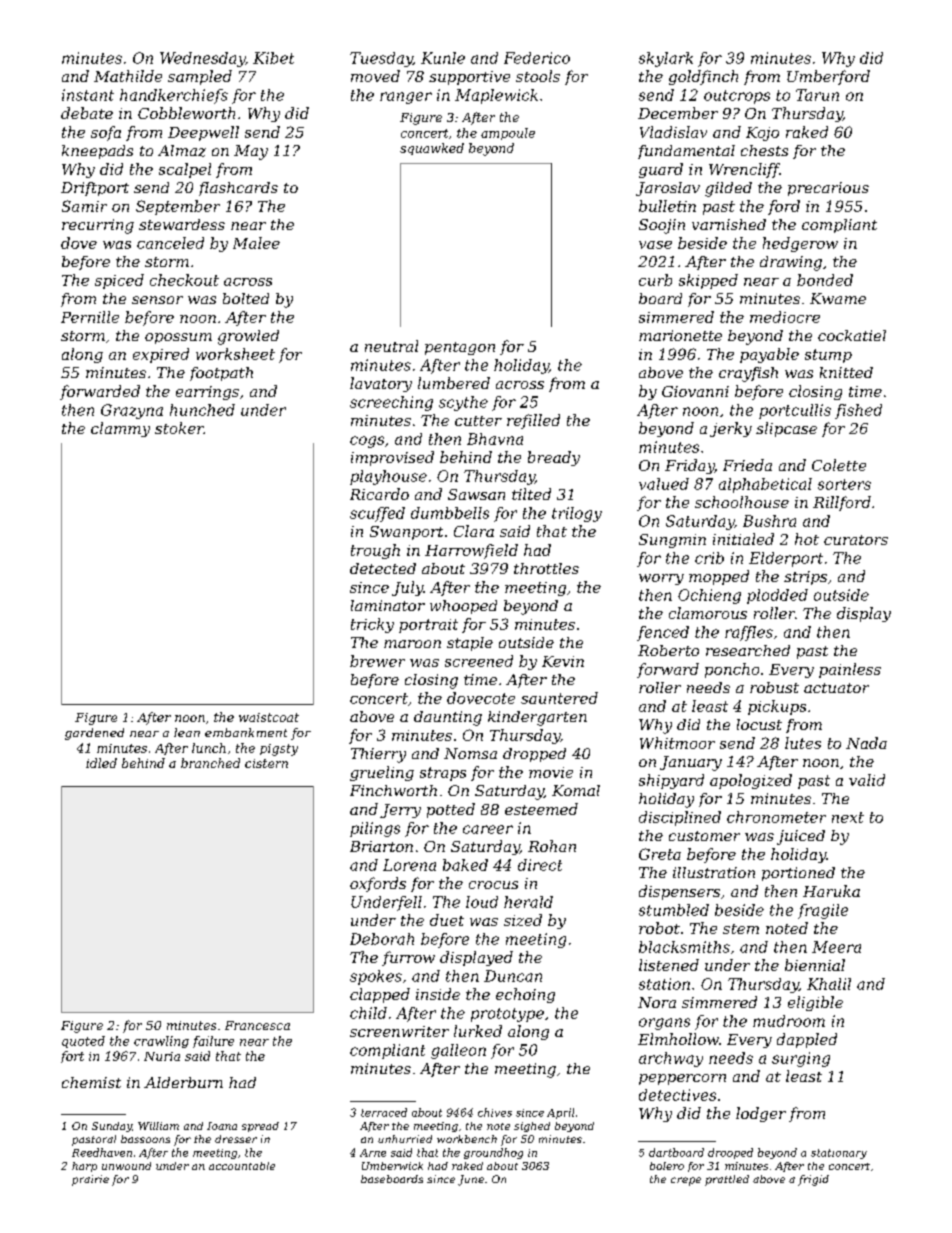  Describe the element at coordinates (470, 753) in the image. I see `Nomsa` at that location.
